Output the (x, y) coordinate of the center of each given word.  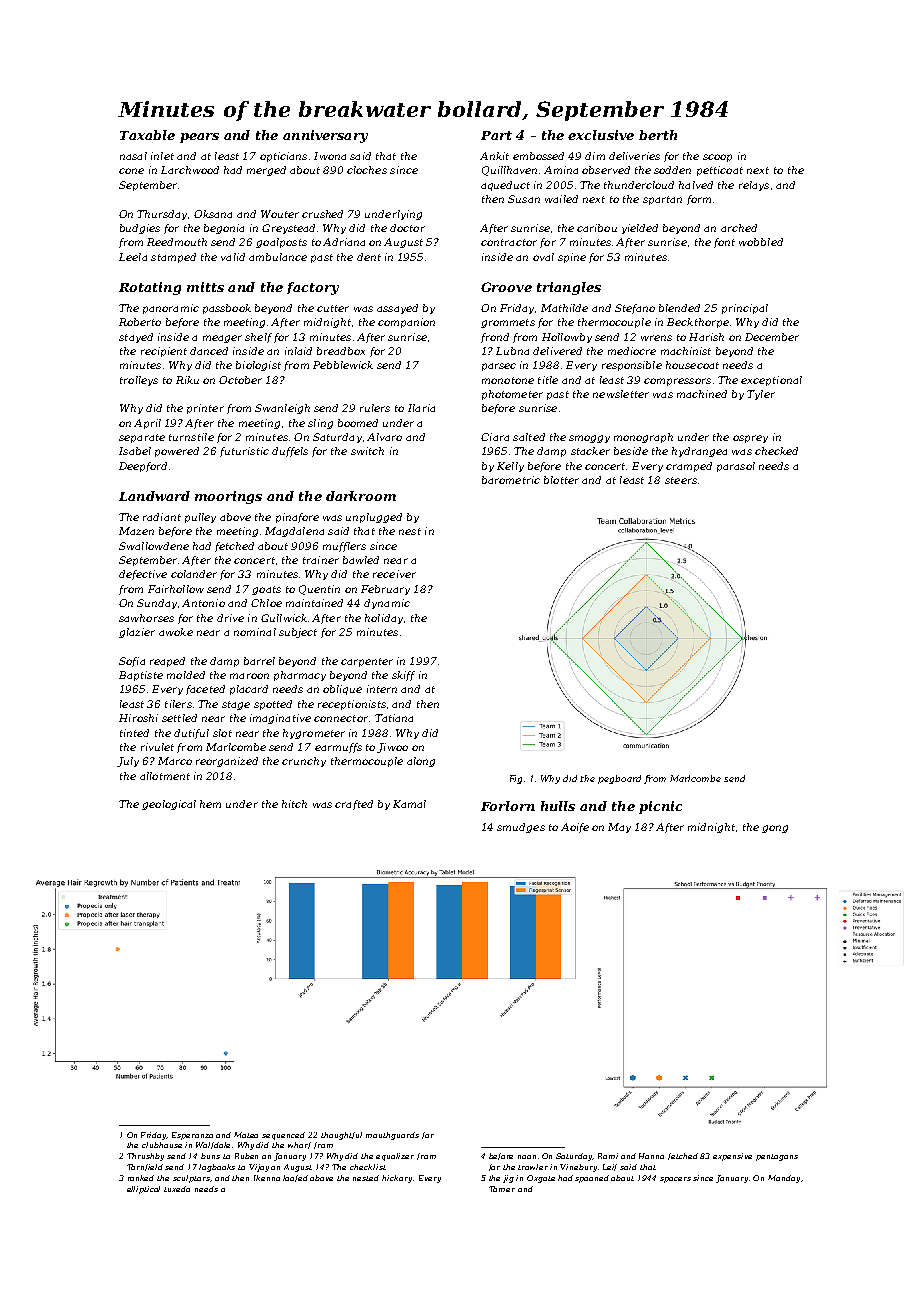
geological (169, 805)
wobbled (761, 242)
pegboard (619, 779)
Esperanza (192, 1136)
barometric (511, 480)
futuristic (244, 452)
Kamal (409, 804)
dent (369, 257)
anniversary (325, 136)
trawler (533, 1167)
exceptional (771, 381)
